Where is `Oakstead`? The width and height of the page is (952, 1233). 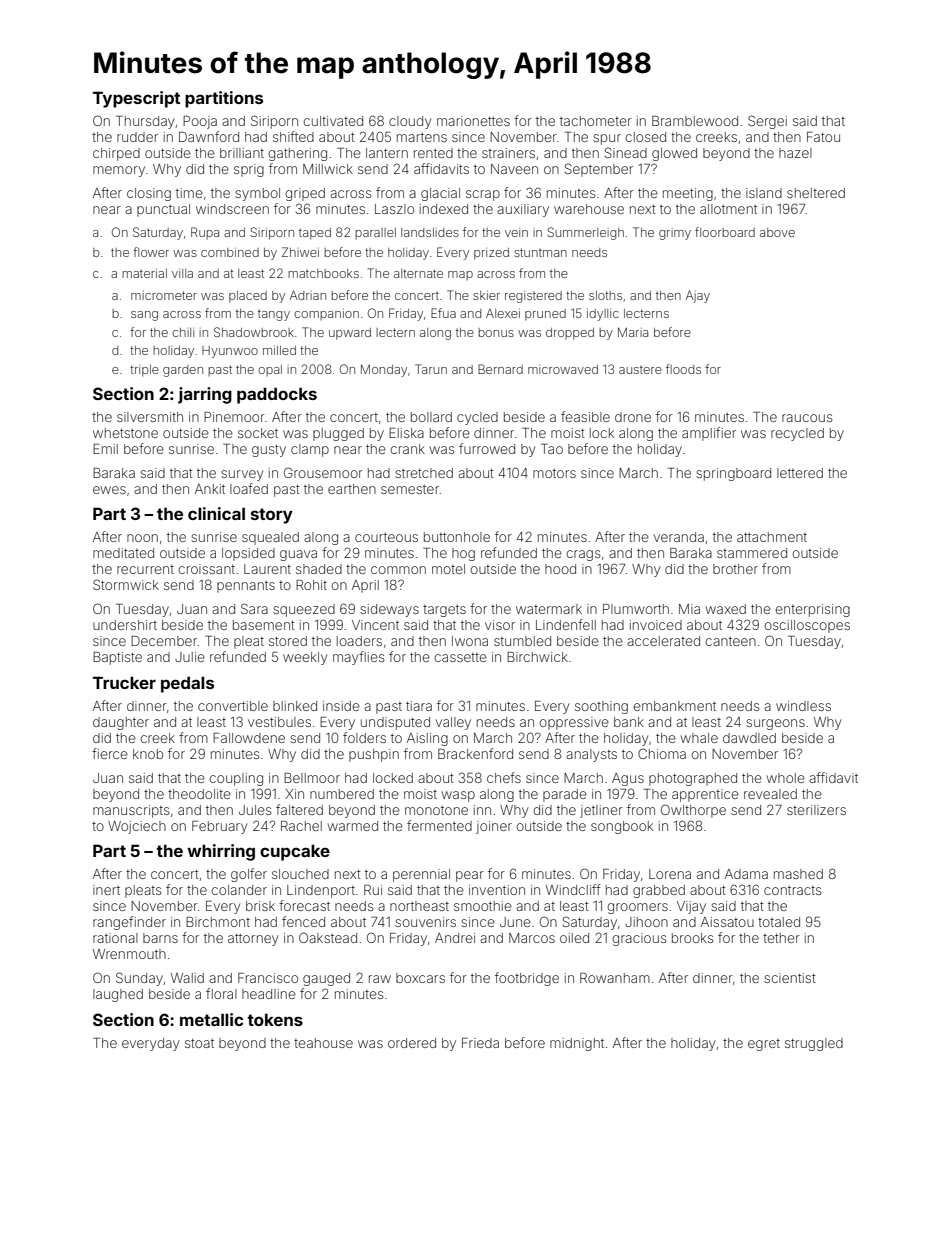 Oakstead is located at coordinates (328, 937).
